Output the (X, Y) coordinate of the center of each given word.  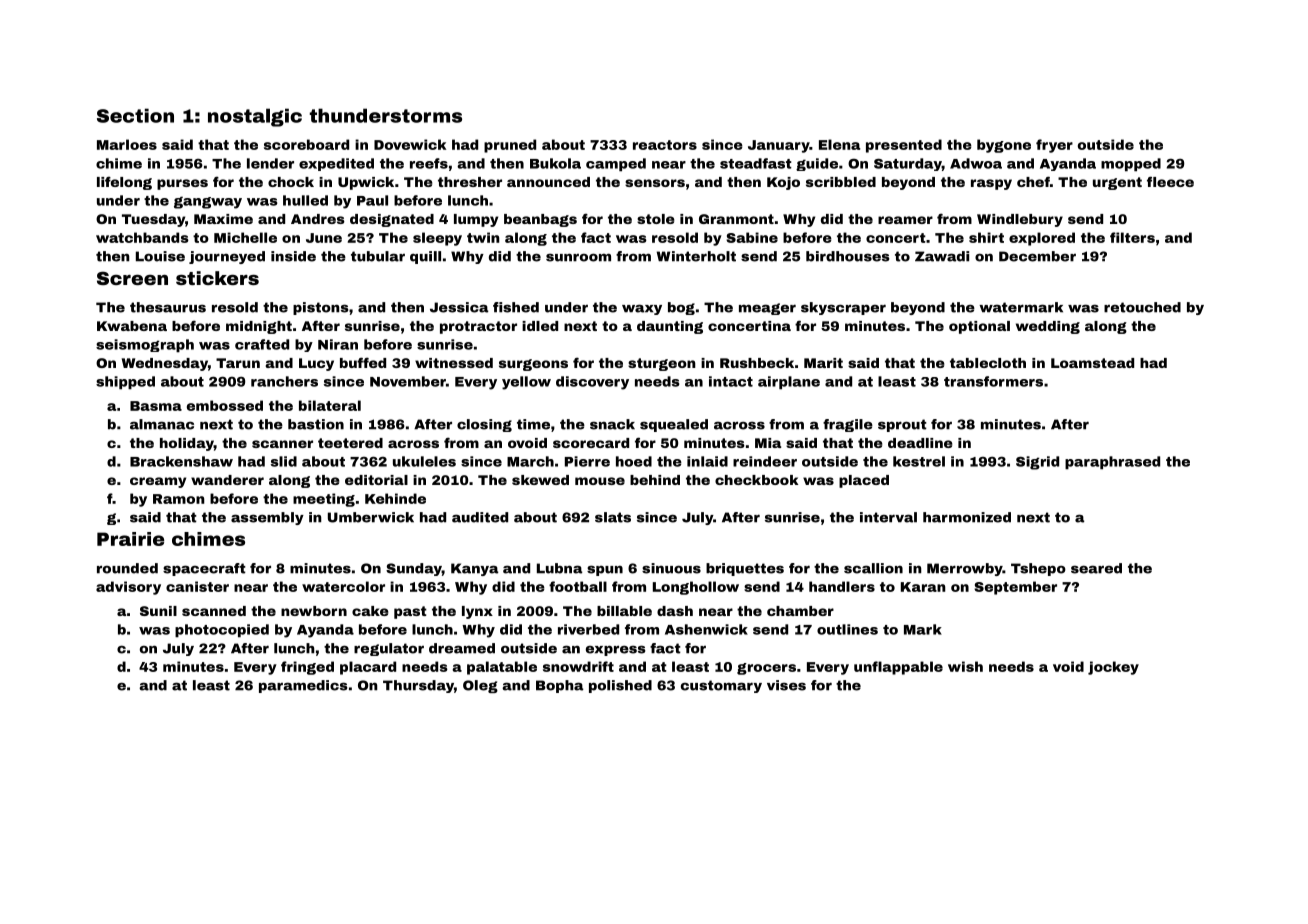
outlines (847, 629)
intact (731, 381)
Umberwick (371, 517)
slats (613, 517)
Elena (839, 144)
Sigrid (1037, 463)
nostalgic (255, 117)
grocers (766, 669)
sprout (902, 425)
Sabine (752, 237)
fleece (1170, 181)
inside (293, 256)
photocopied (222, 631)
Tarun (238, 363)
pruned (510, 146)
